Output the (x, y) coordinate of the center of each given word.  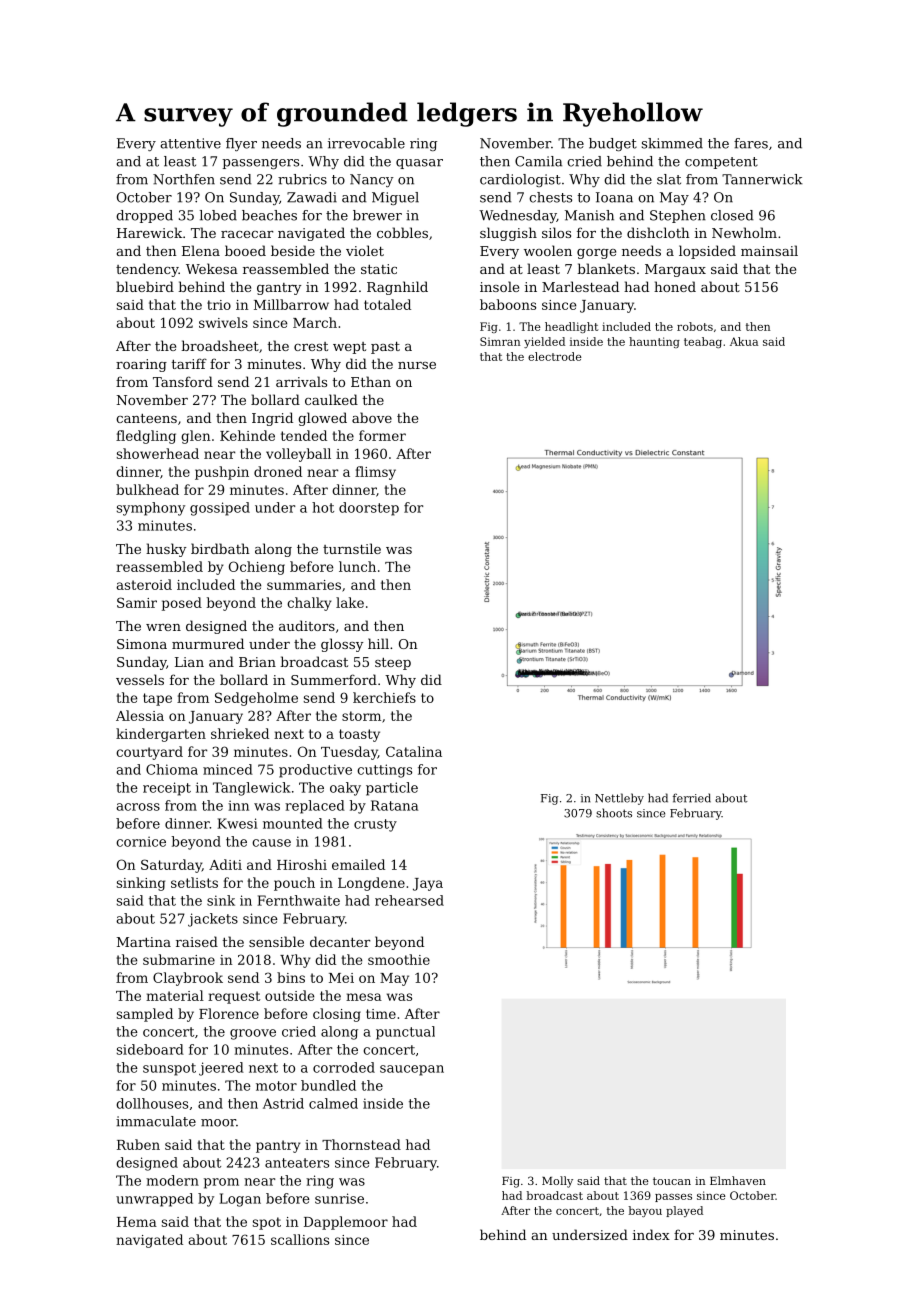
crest (311, 346)
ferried (692, 798)
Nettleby (619, 799)
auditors (307, 625)
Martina (144, 942)
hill (378, 643)
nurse (417, 365)
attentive (190, 143)
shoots (614, 813)
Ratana (394, 805)
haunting (654, 342)
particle (392, 789)
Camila (538, 161)
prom (221, 1183)
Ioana (614, 197)
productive (315, 771)
